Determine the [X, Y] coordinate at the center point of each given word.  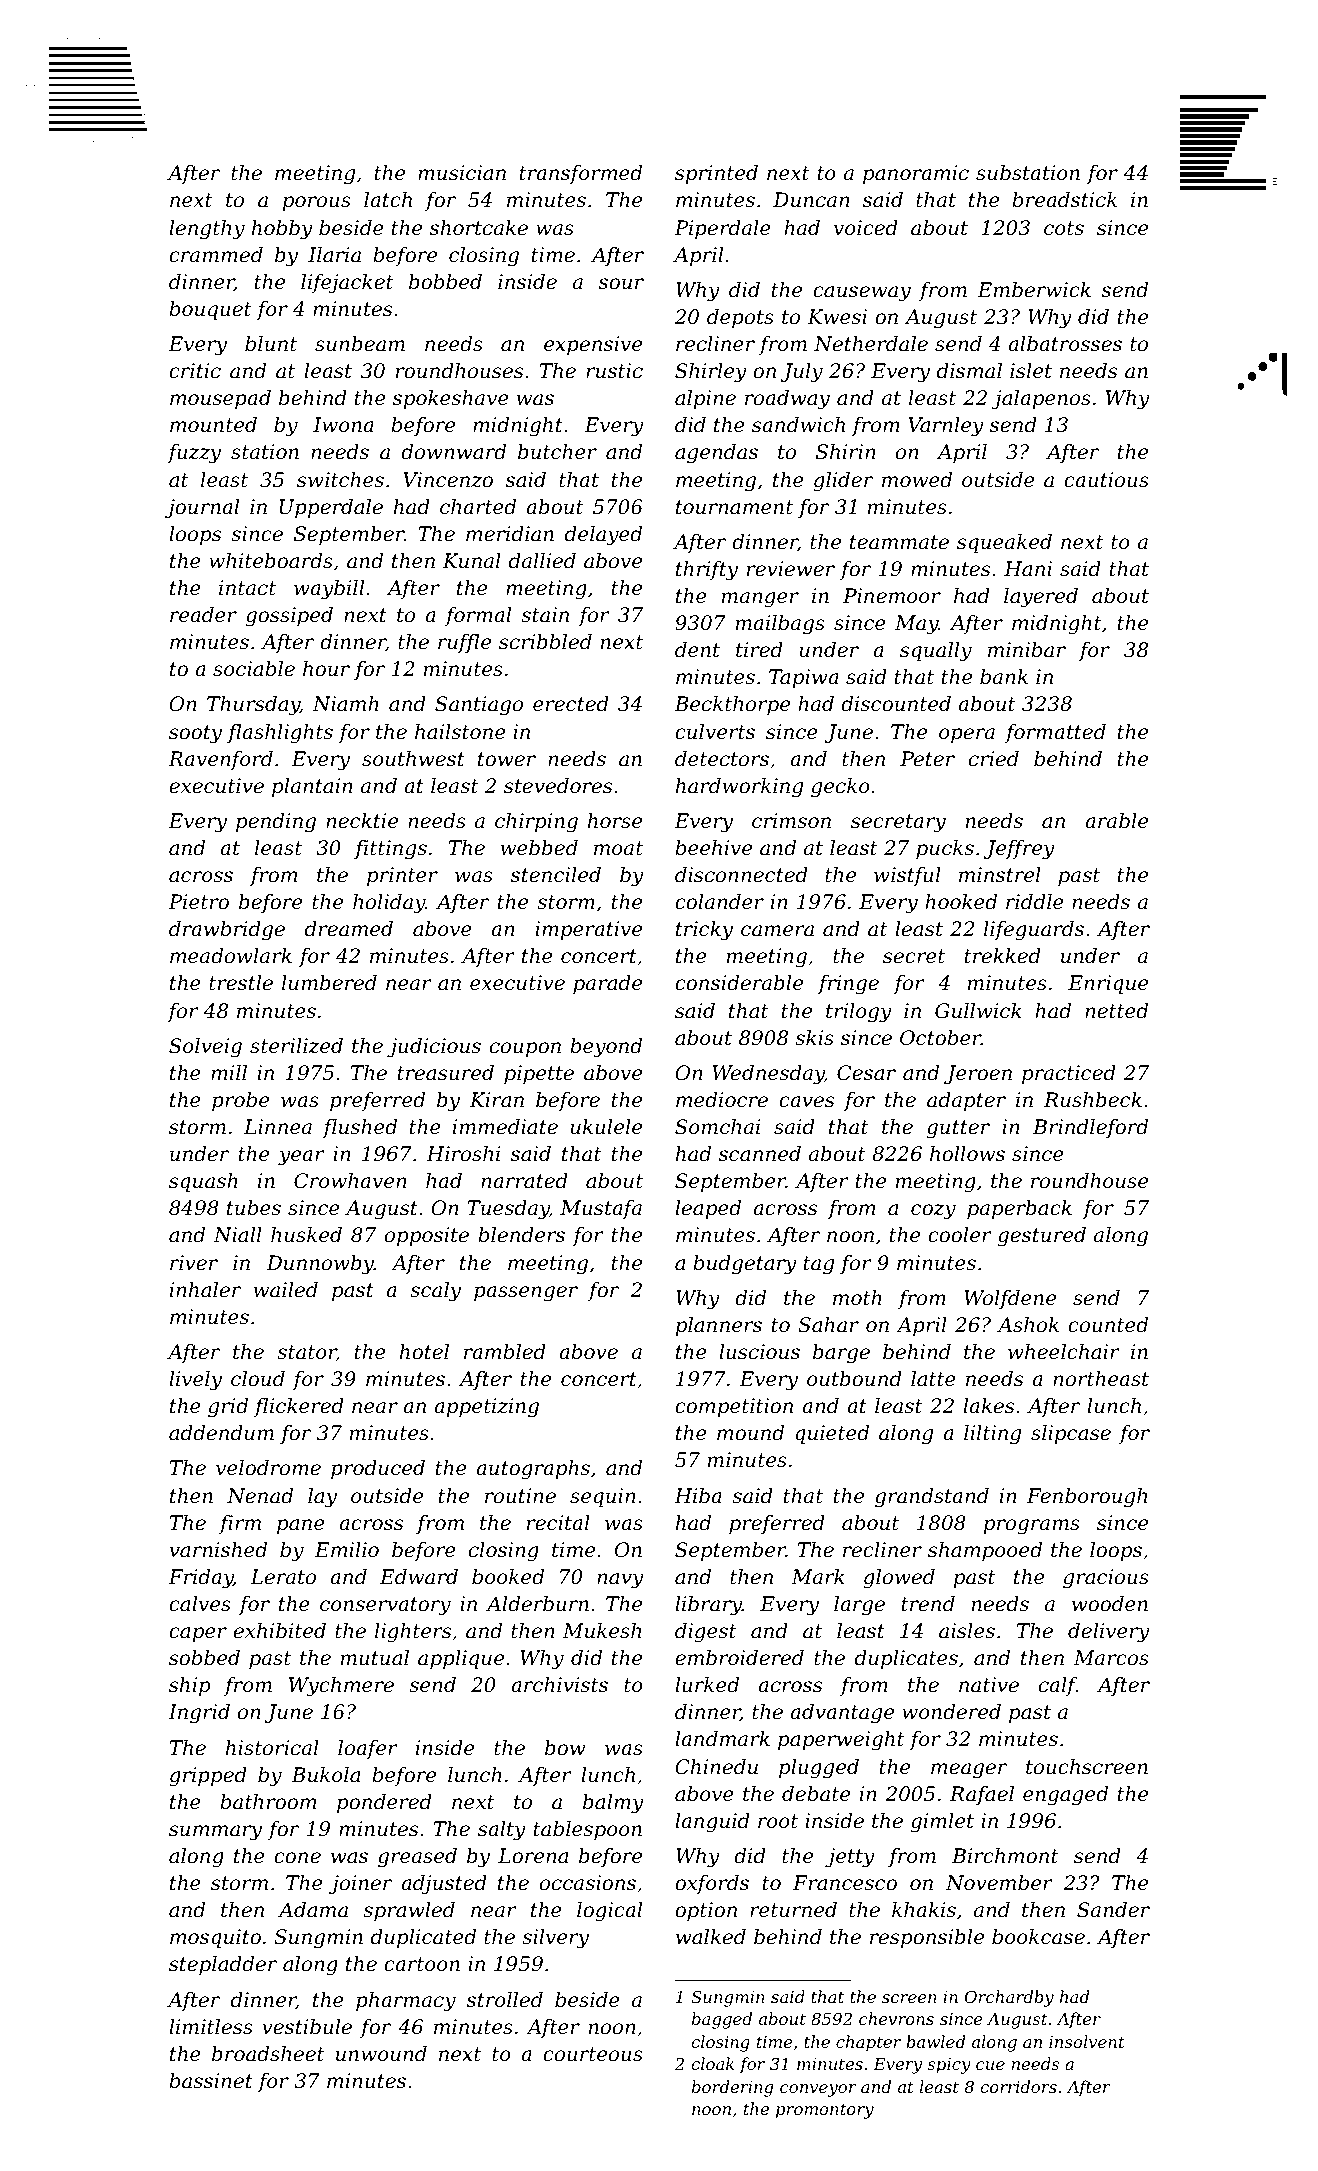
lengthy [207, 230]
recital [558, 1523]
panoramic [916, 174]
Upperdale [331, 508]
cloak [712, 2063]
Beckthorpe [732, 705]
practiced [1069, 1074]
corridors [1018, 2086]
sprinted [716, 174]
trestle [241, 983]
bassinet [211, 2081]
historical [272, 1748]
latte [933, 1379]
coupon [525, 1049]
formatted [1055, 733]
